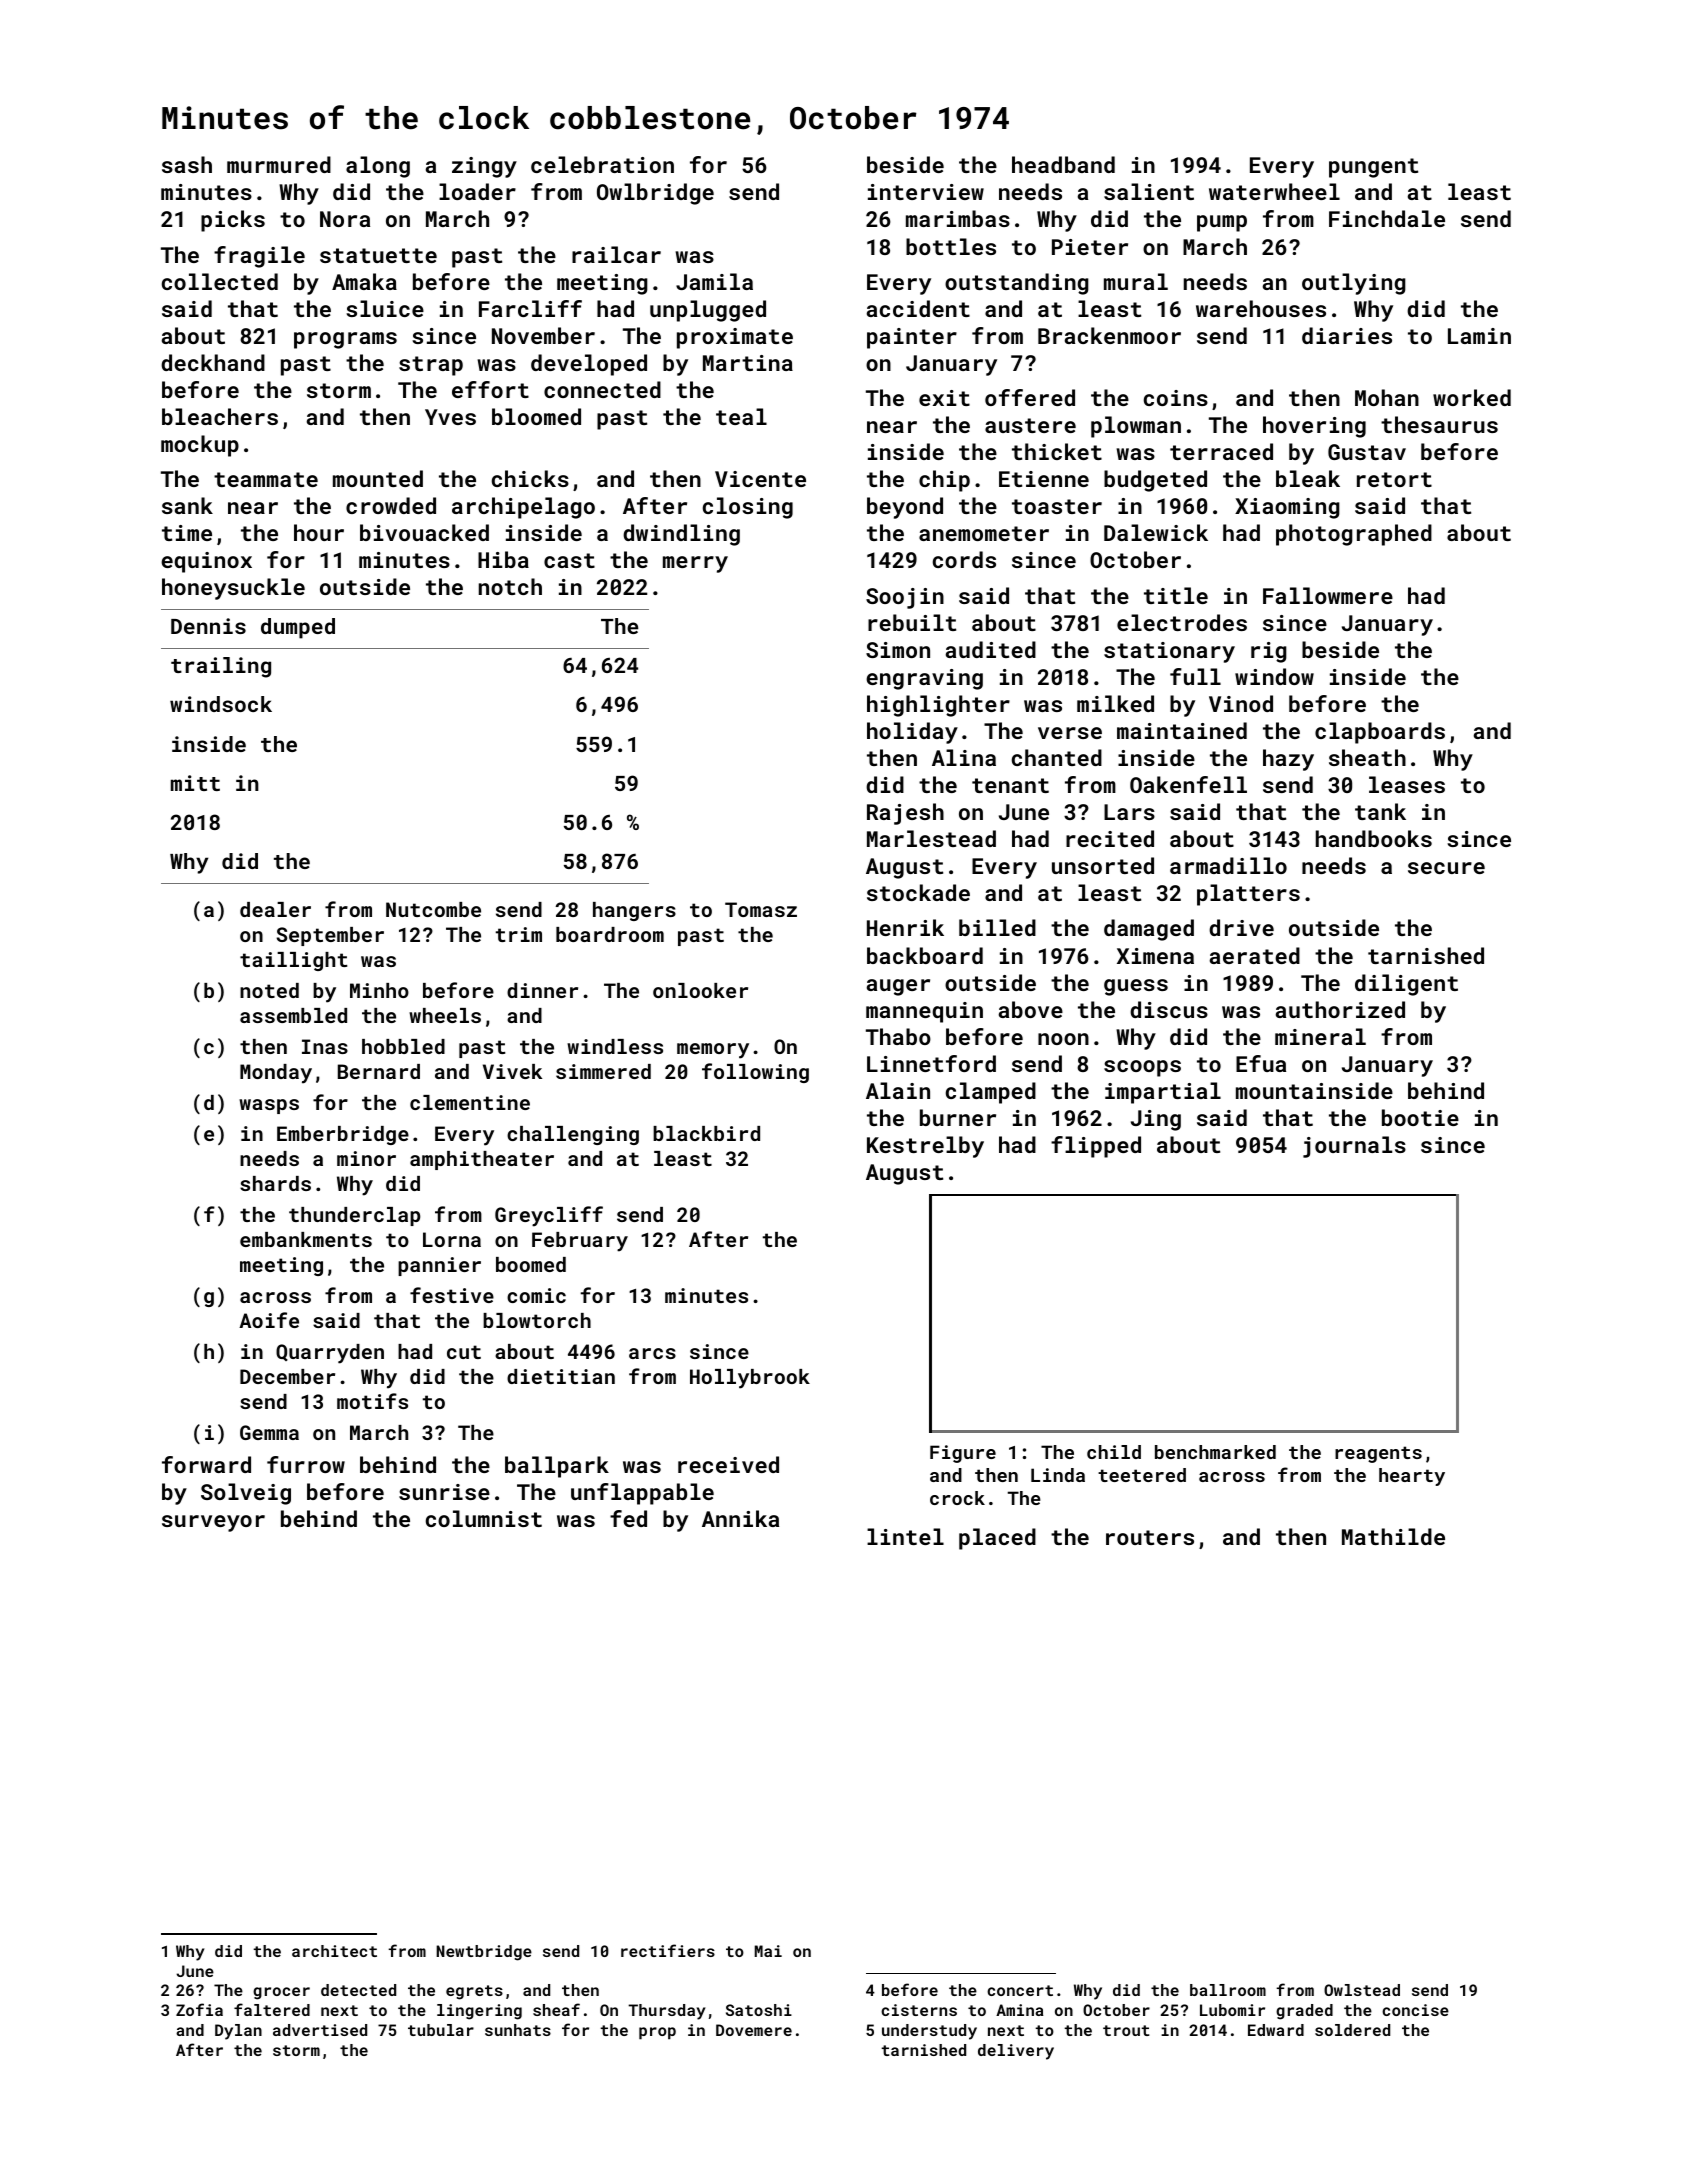  I want to click on received, so click(728, 1464).
